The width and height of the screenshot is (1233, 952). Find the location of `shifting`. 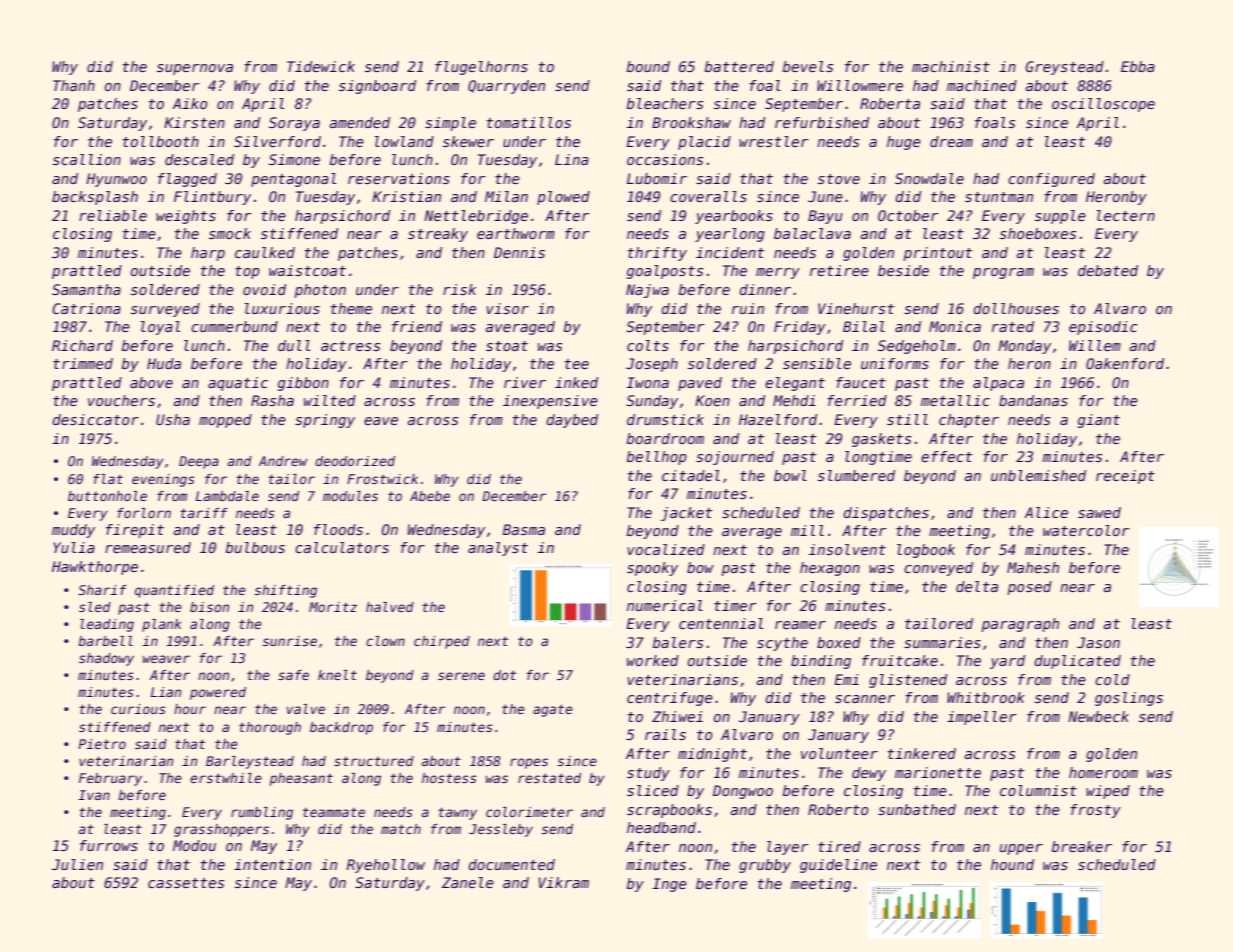

shifting is located at coordinates (286, 591).
